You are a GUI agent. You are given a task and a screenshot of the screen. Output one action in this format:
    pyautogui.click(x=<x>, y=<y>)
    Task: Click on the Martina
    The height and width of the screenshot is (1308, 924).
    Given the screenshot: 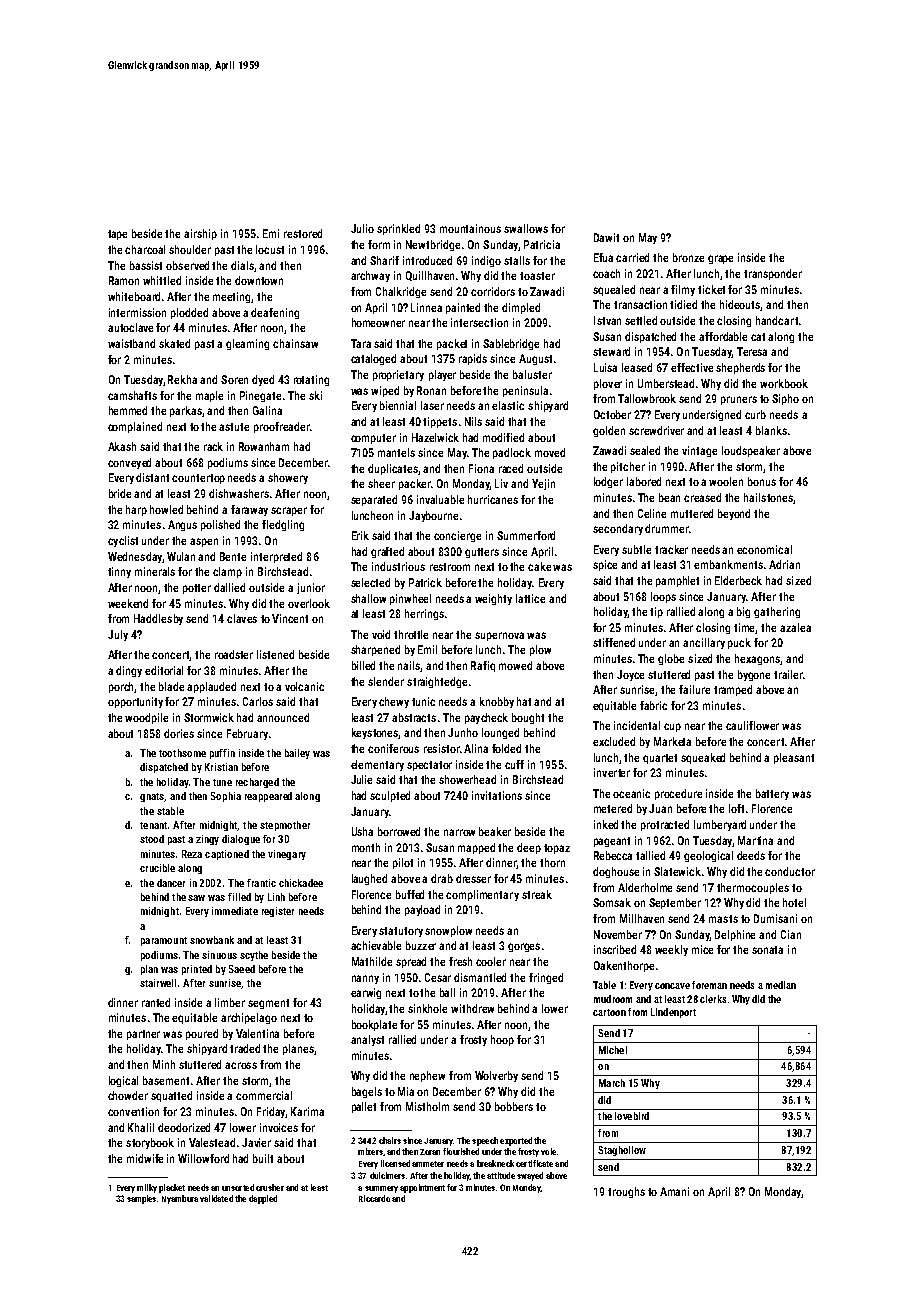 What is the action you would take?
    pyautogui.click(x=755, y=840)
